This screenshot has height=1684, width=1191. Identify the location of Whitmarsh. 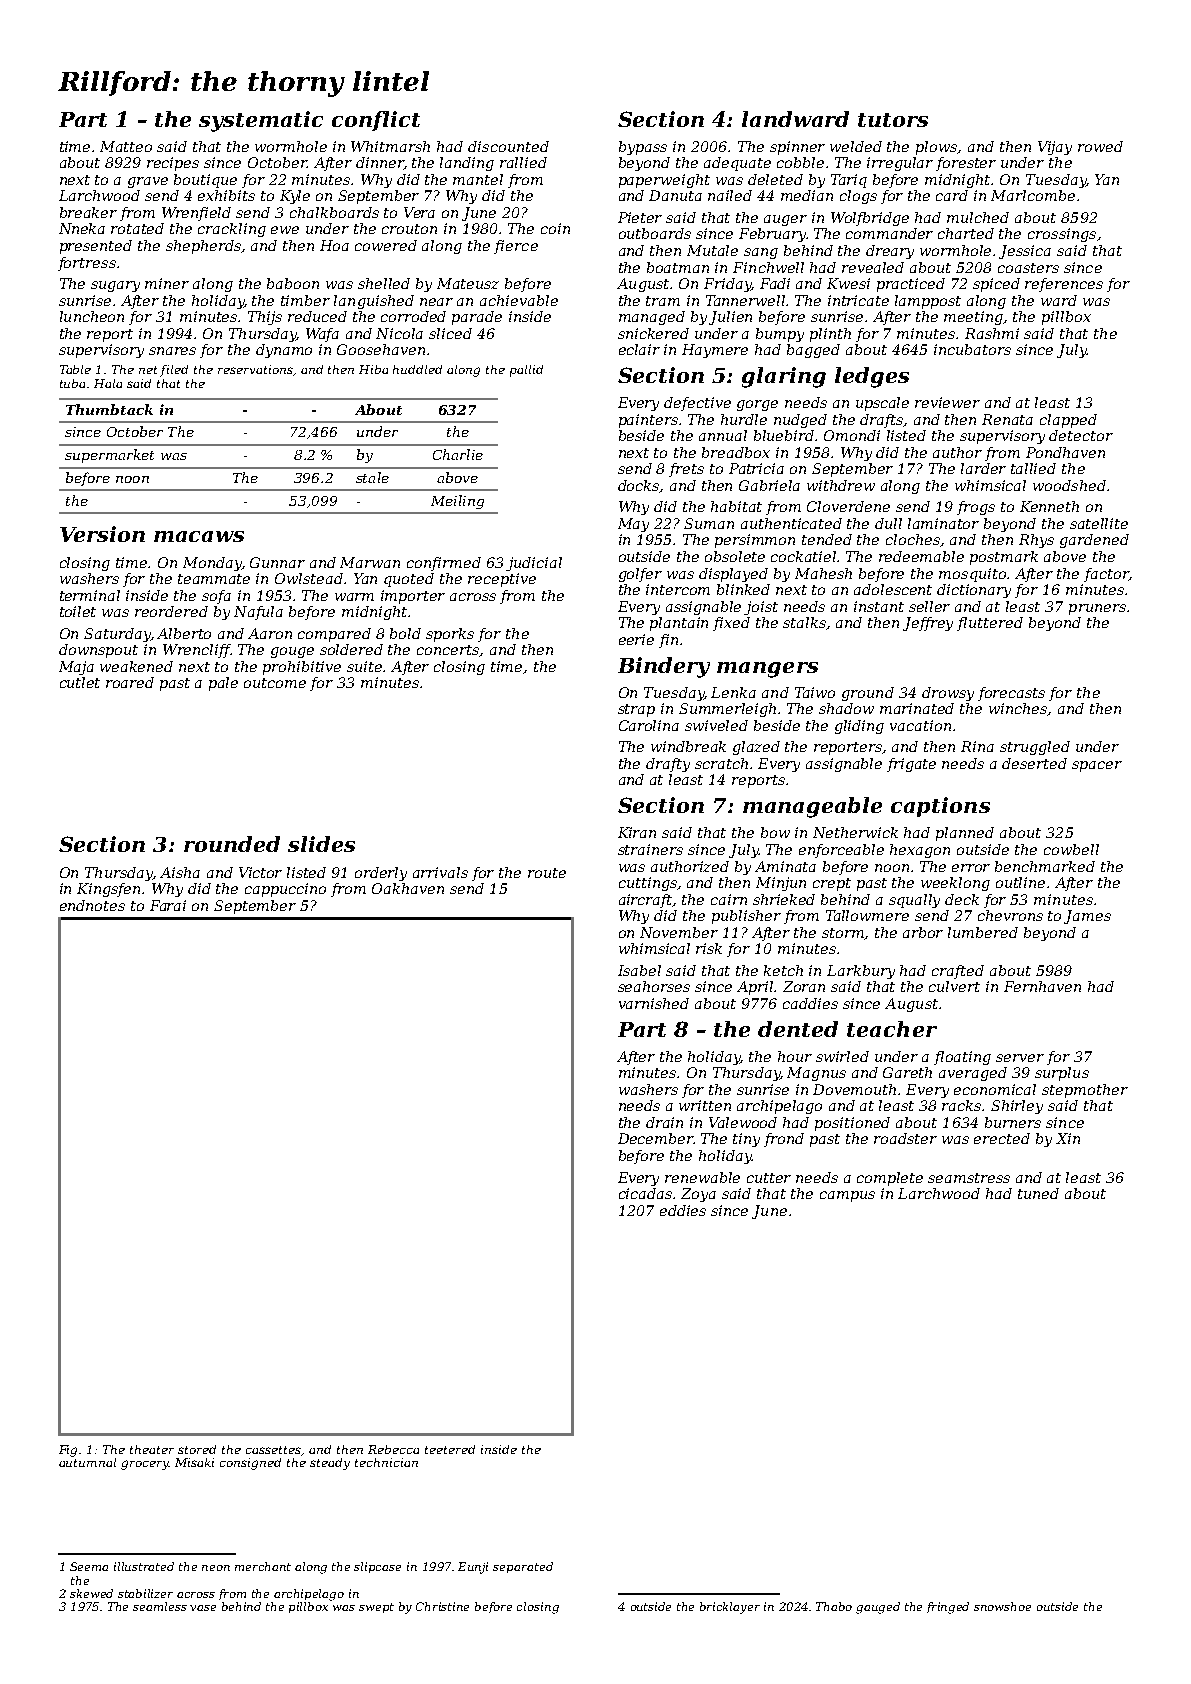
(390, 146).
